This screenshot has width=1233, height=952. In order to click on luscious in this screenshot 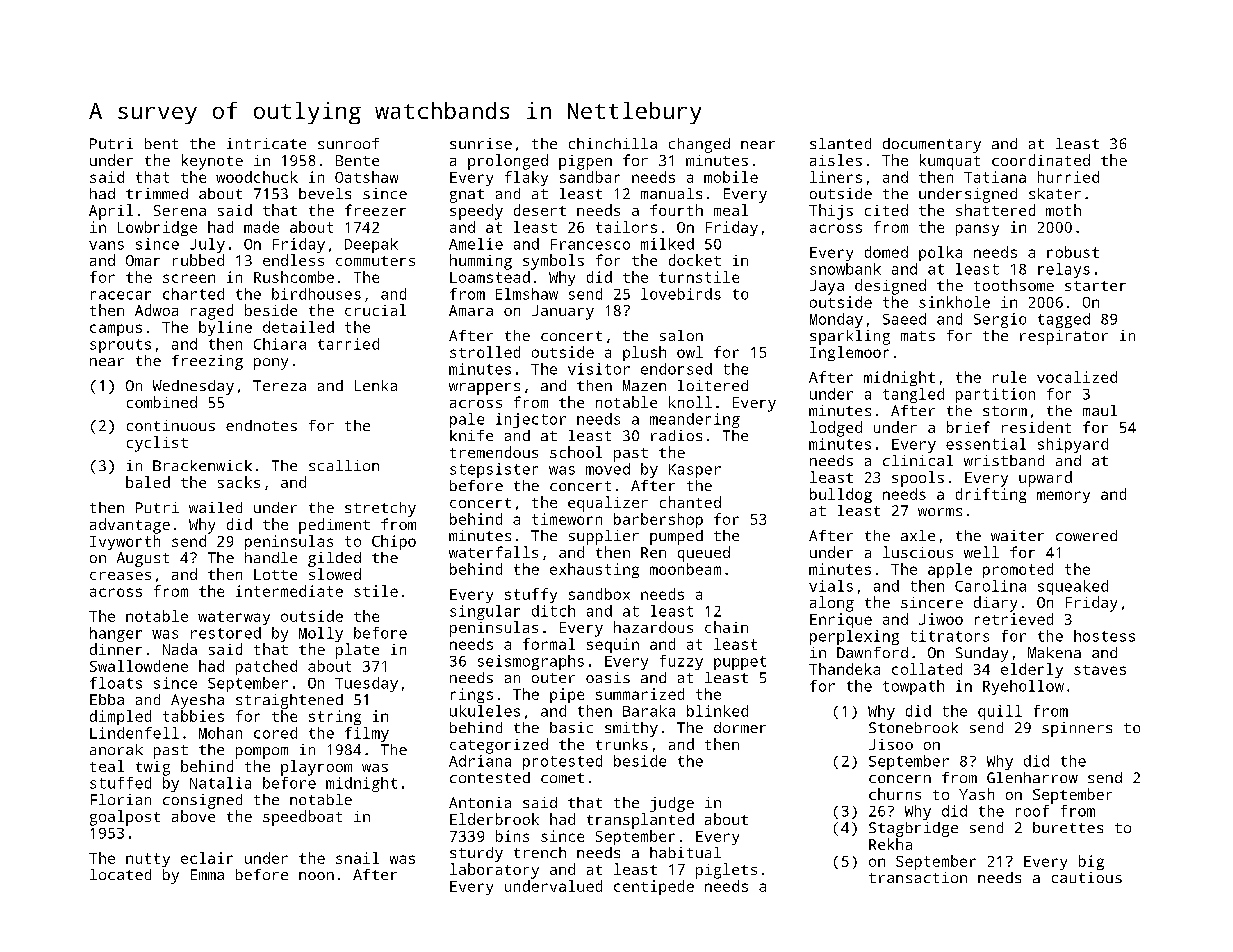, I will do `click(918, 552)`.
